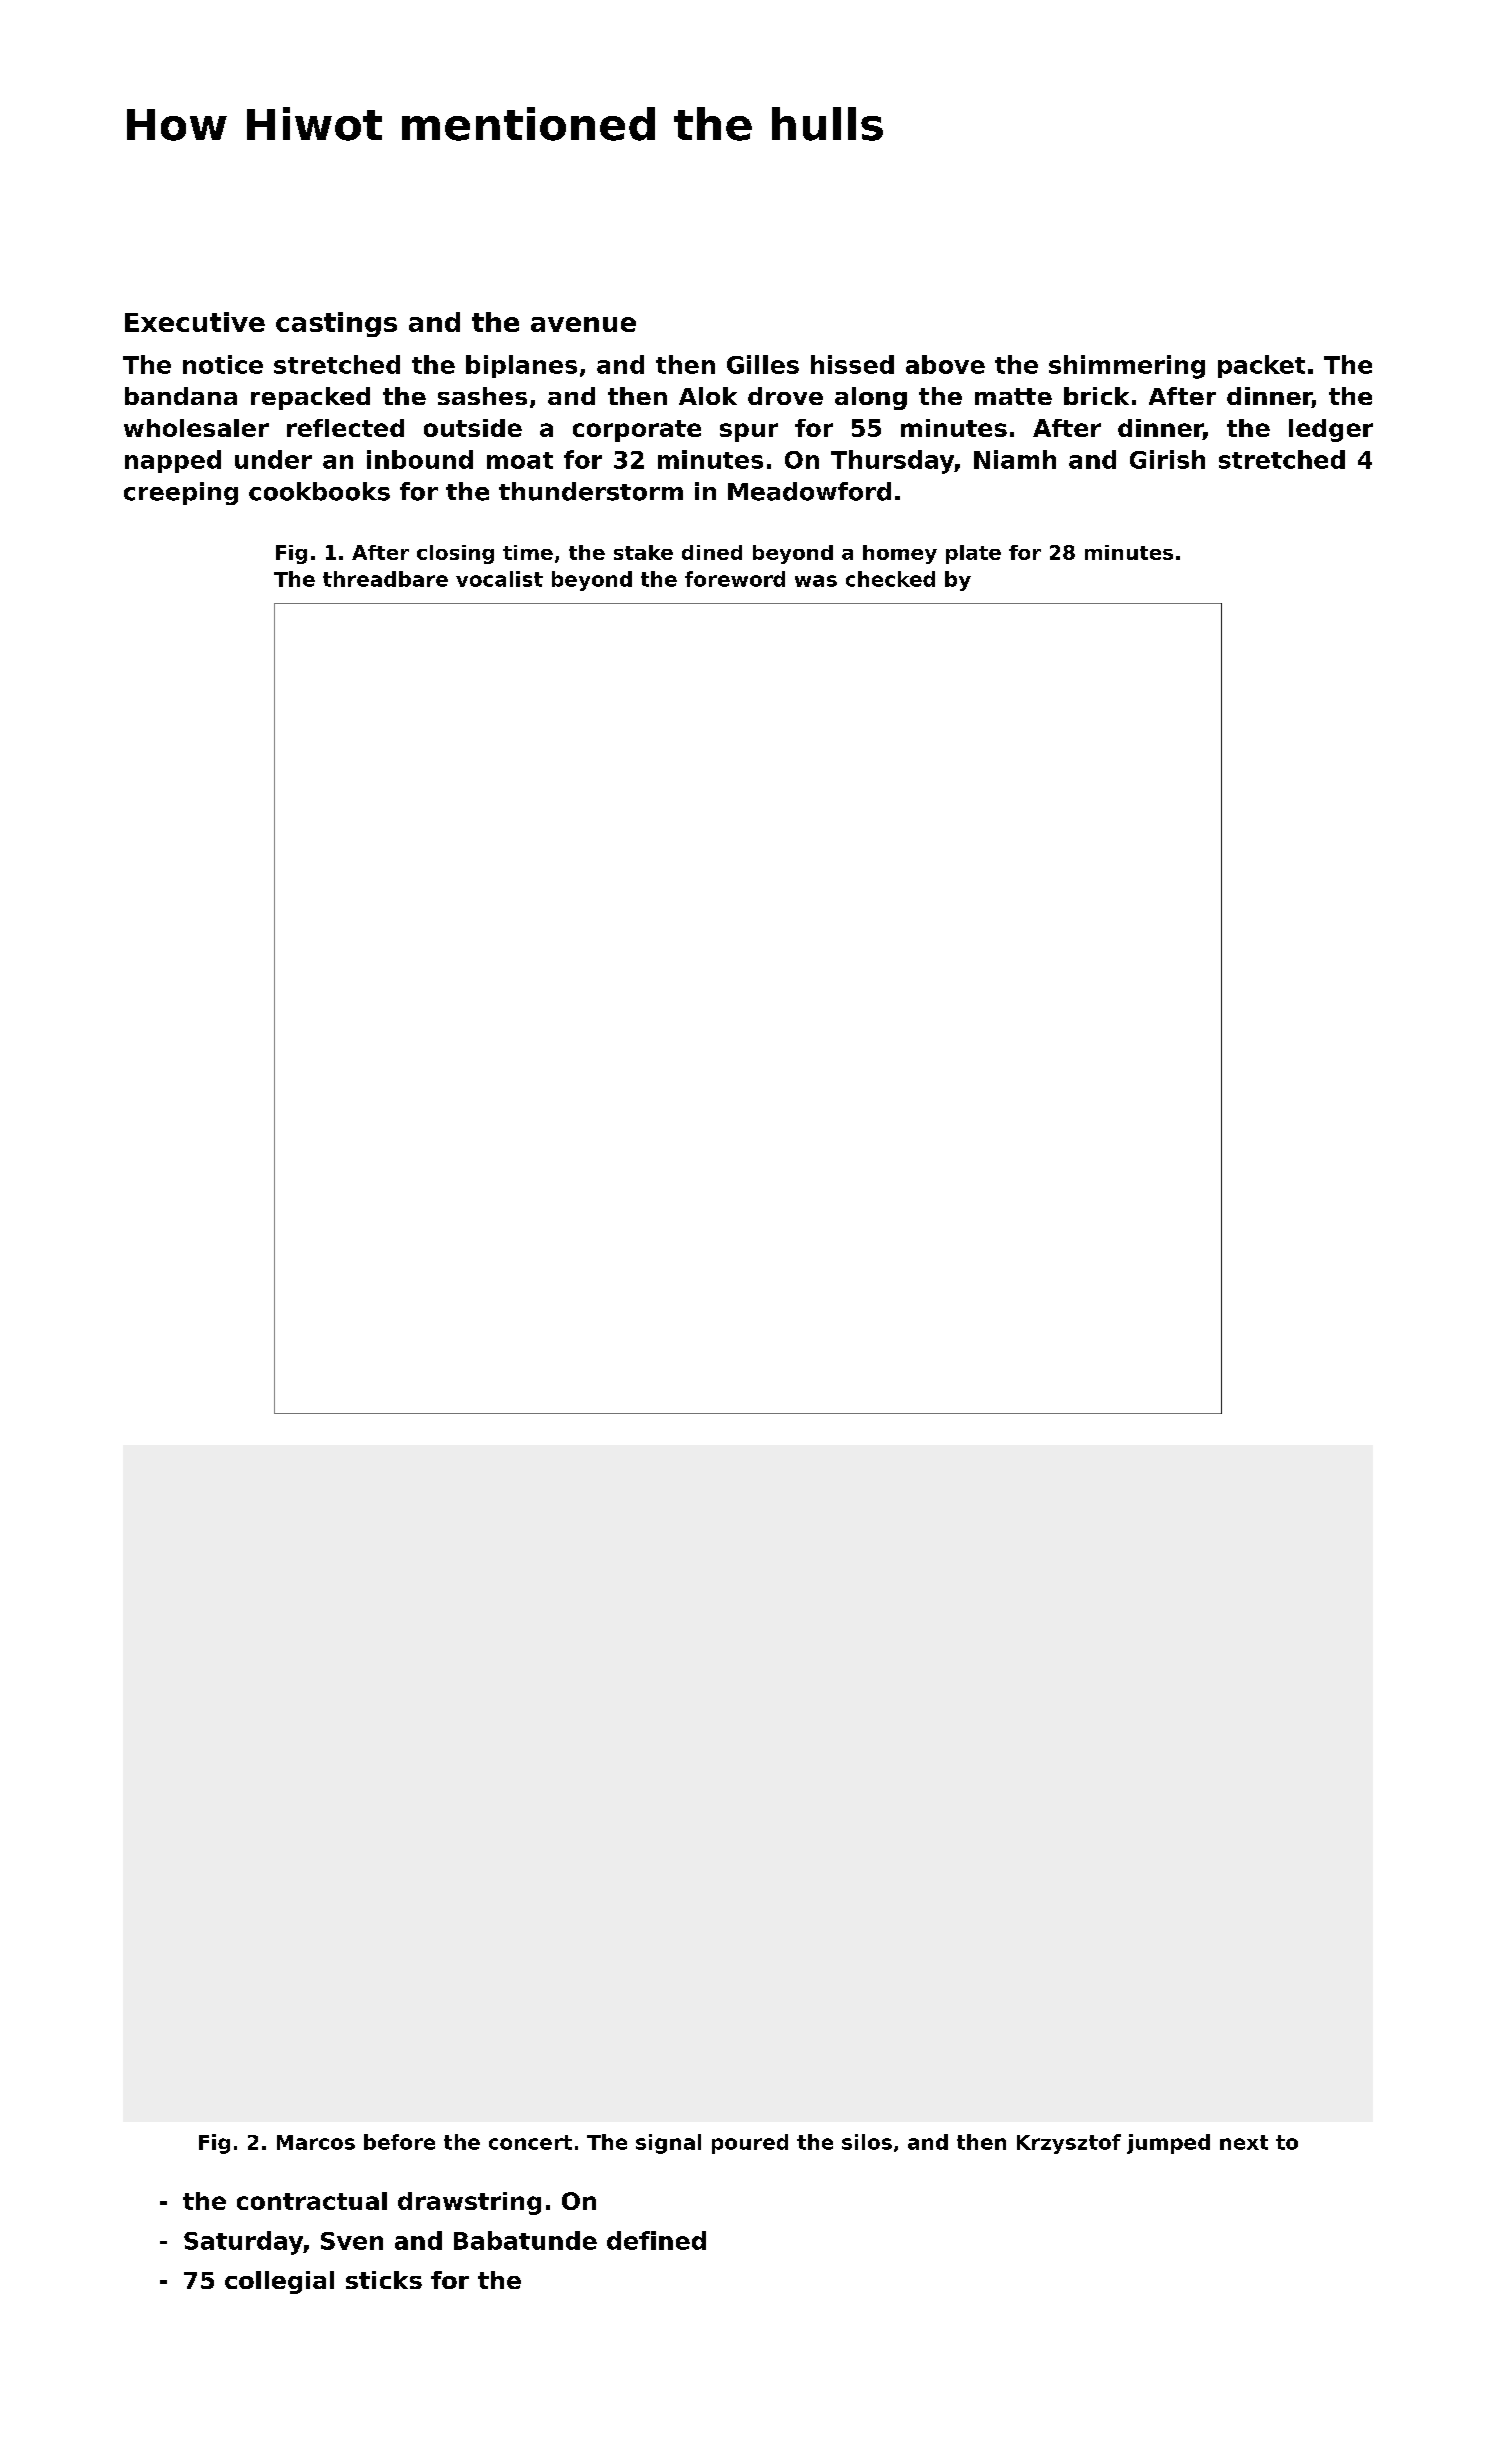  I want to click on repacked, so click(310, 398).
